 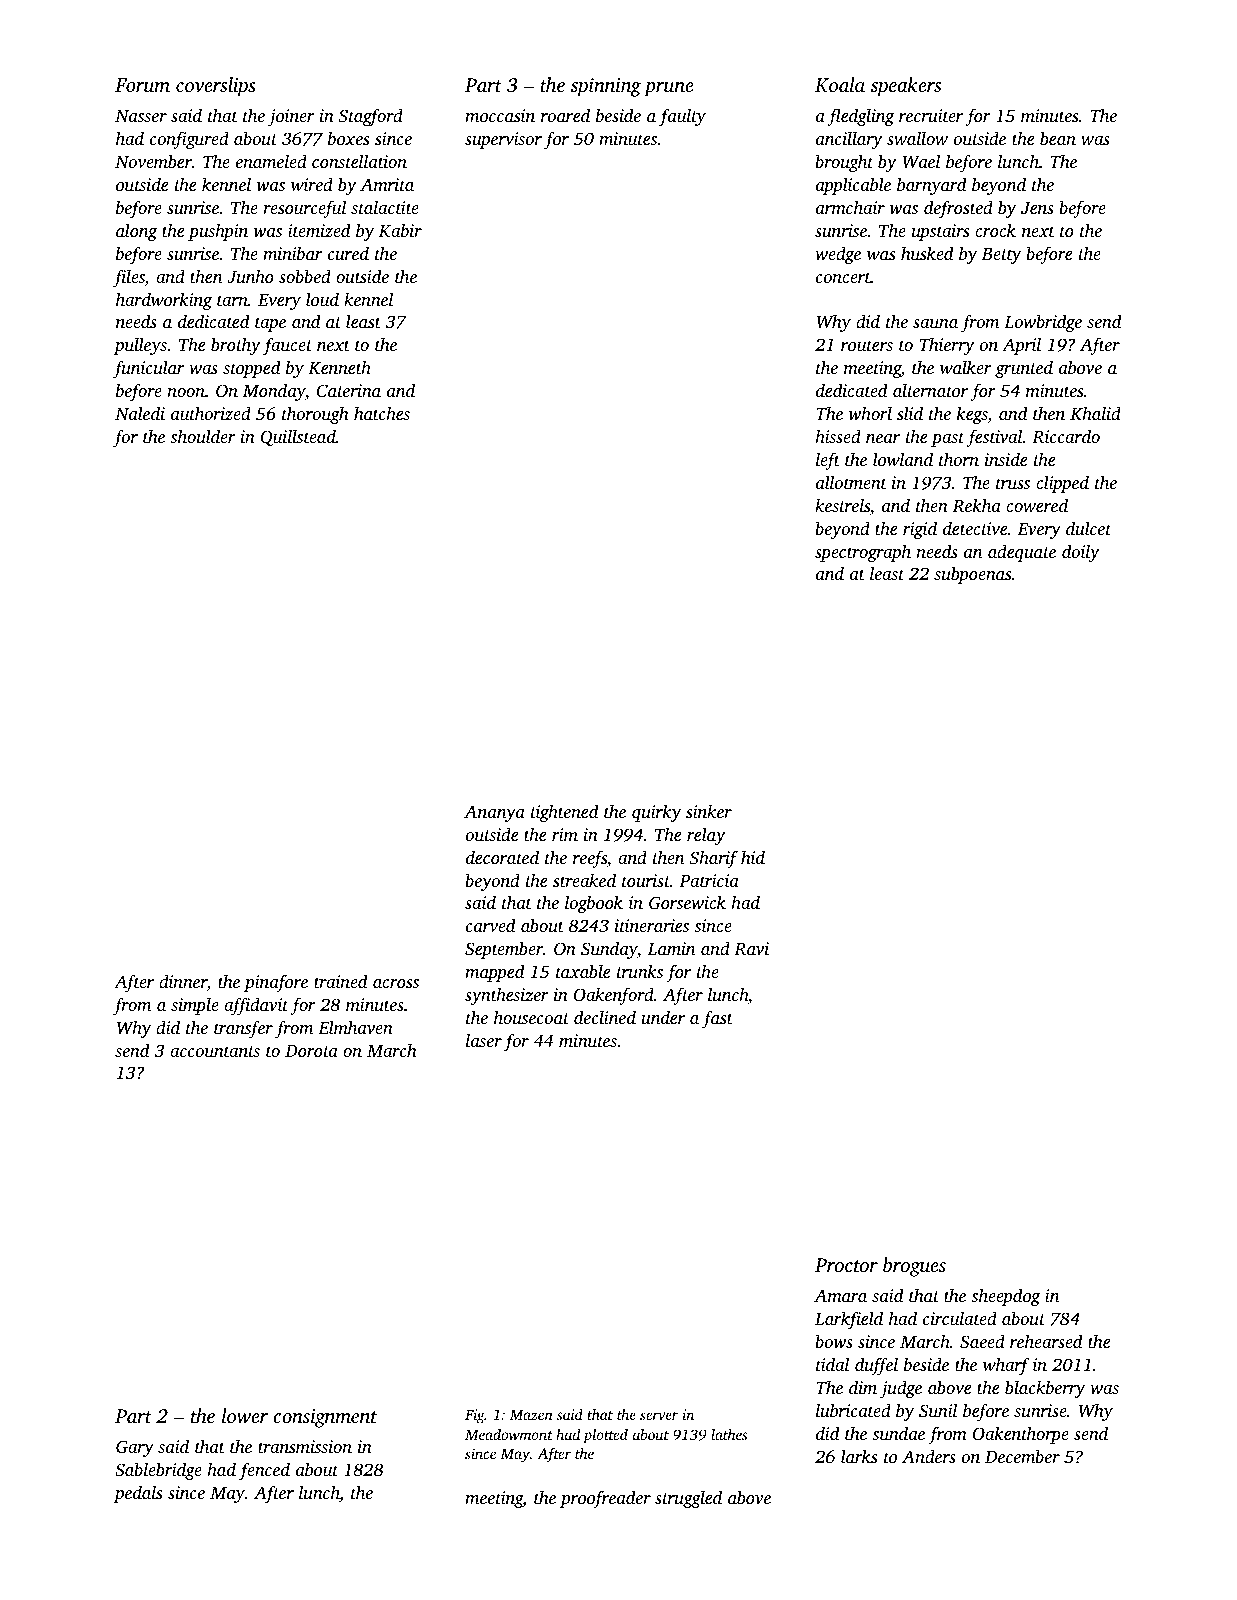 What do you see at coordinates (305, 1446) in the screenshot?
I see `transmission` at bounding box center [305, 1446].
